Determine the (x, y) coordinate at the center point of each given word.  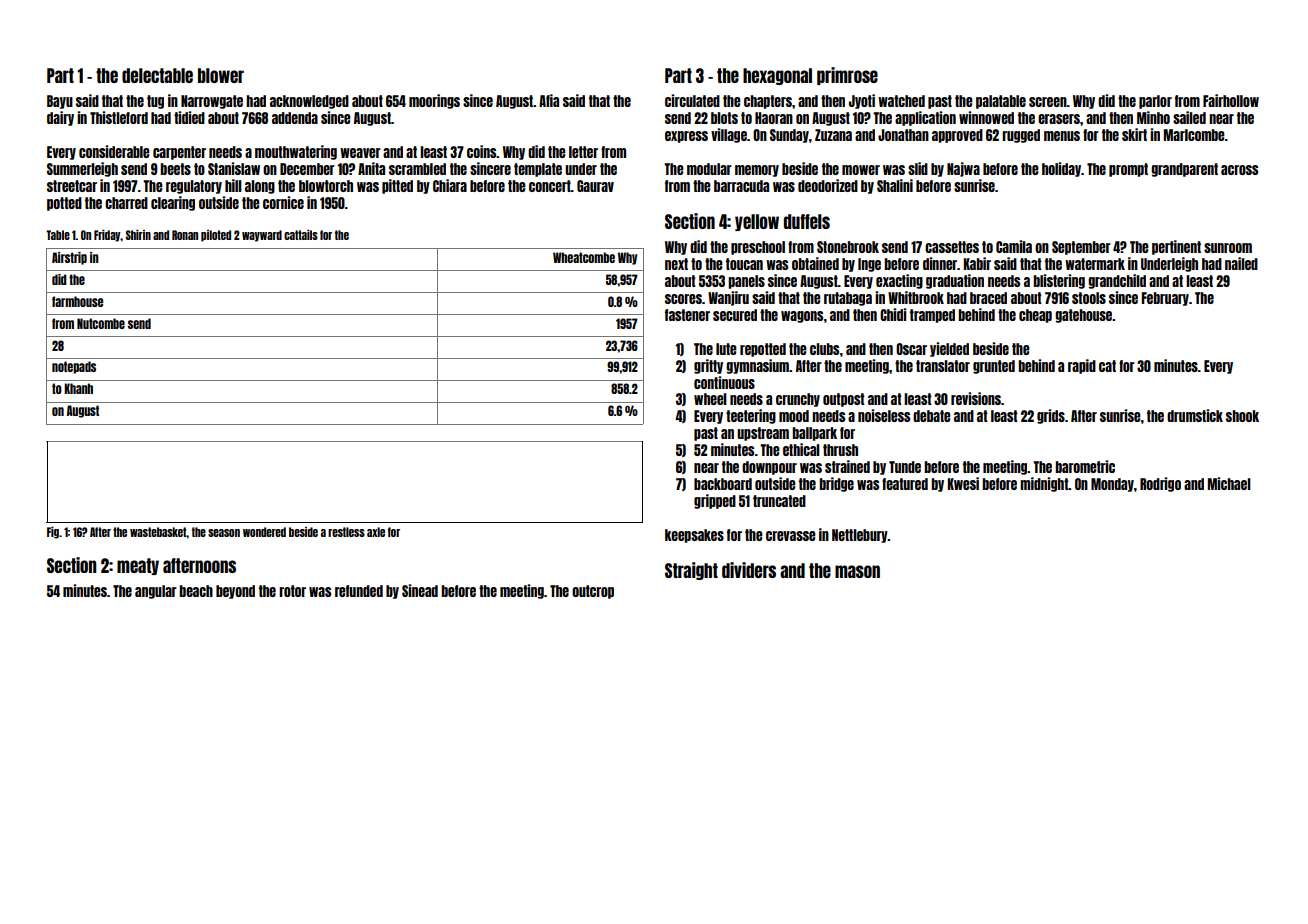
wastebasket (158, 532)
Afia (549, 100)
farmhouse (77, 301)
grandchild (1117, 281)
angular (156, 592)
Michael (1229, 483)
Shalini (895, 185)
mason (857, 571)
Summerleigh (82, 169)
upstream (763, 434)
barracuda (741, 186)
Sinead (420, 590)
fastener (687, 315)
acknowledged (309, 102)
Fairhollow (1231, 100)
